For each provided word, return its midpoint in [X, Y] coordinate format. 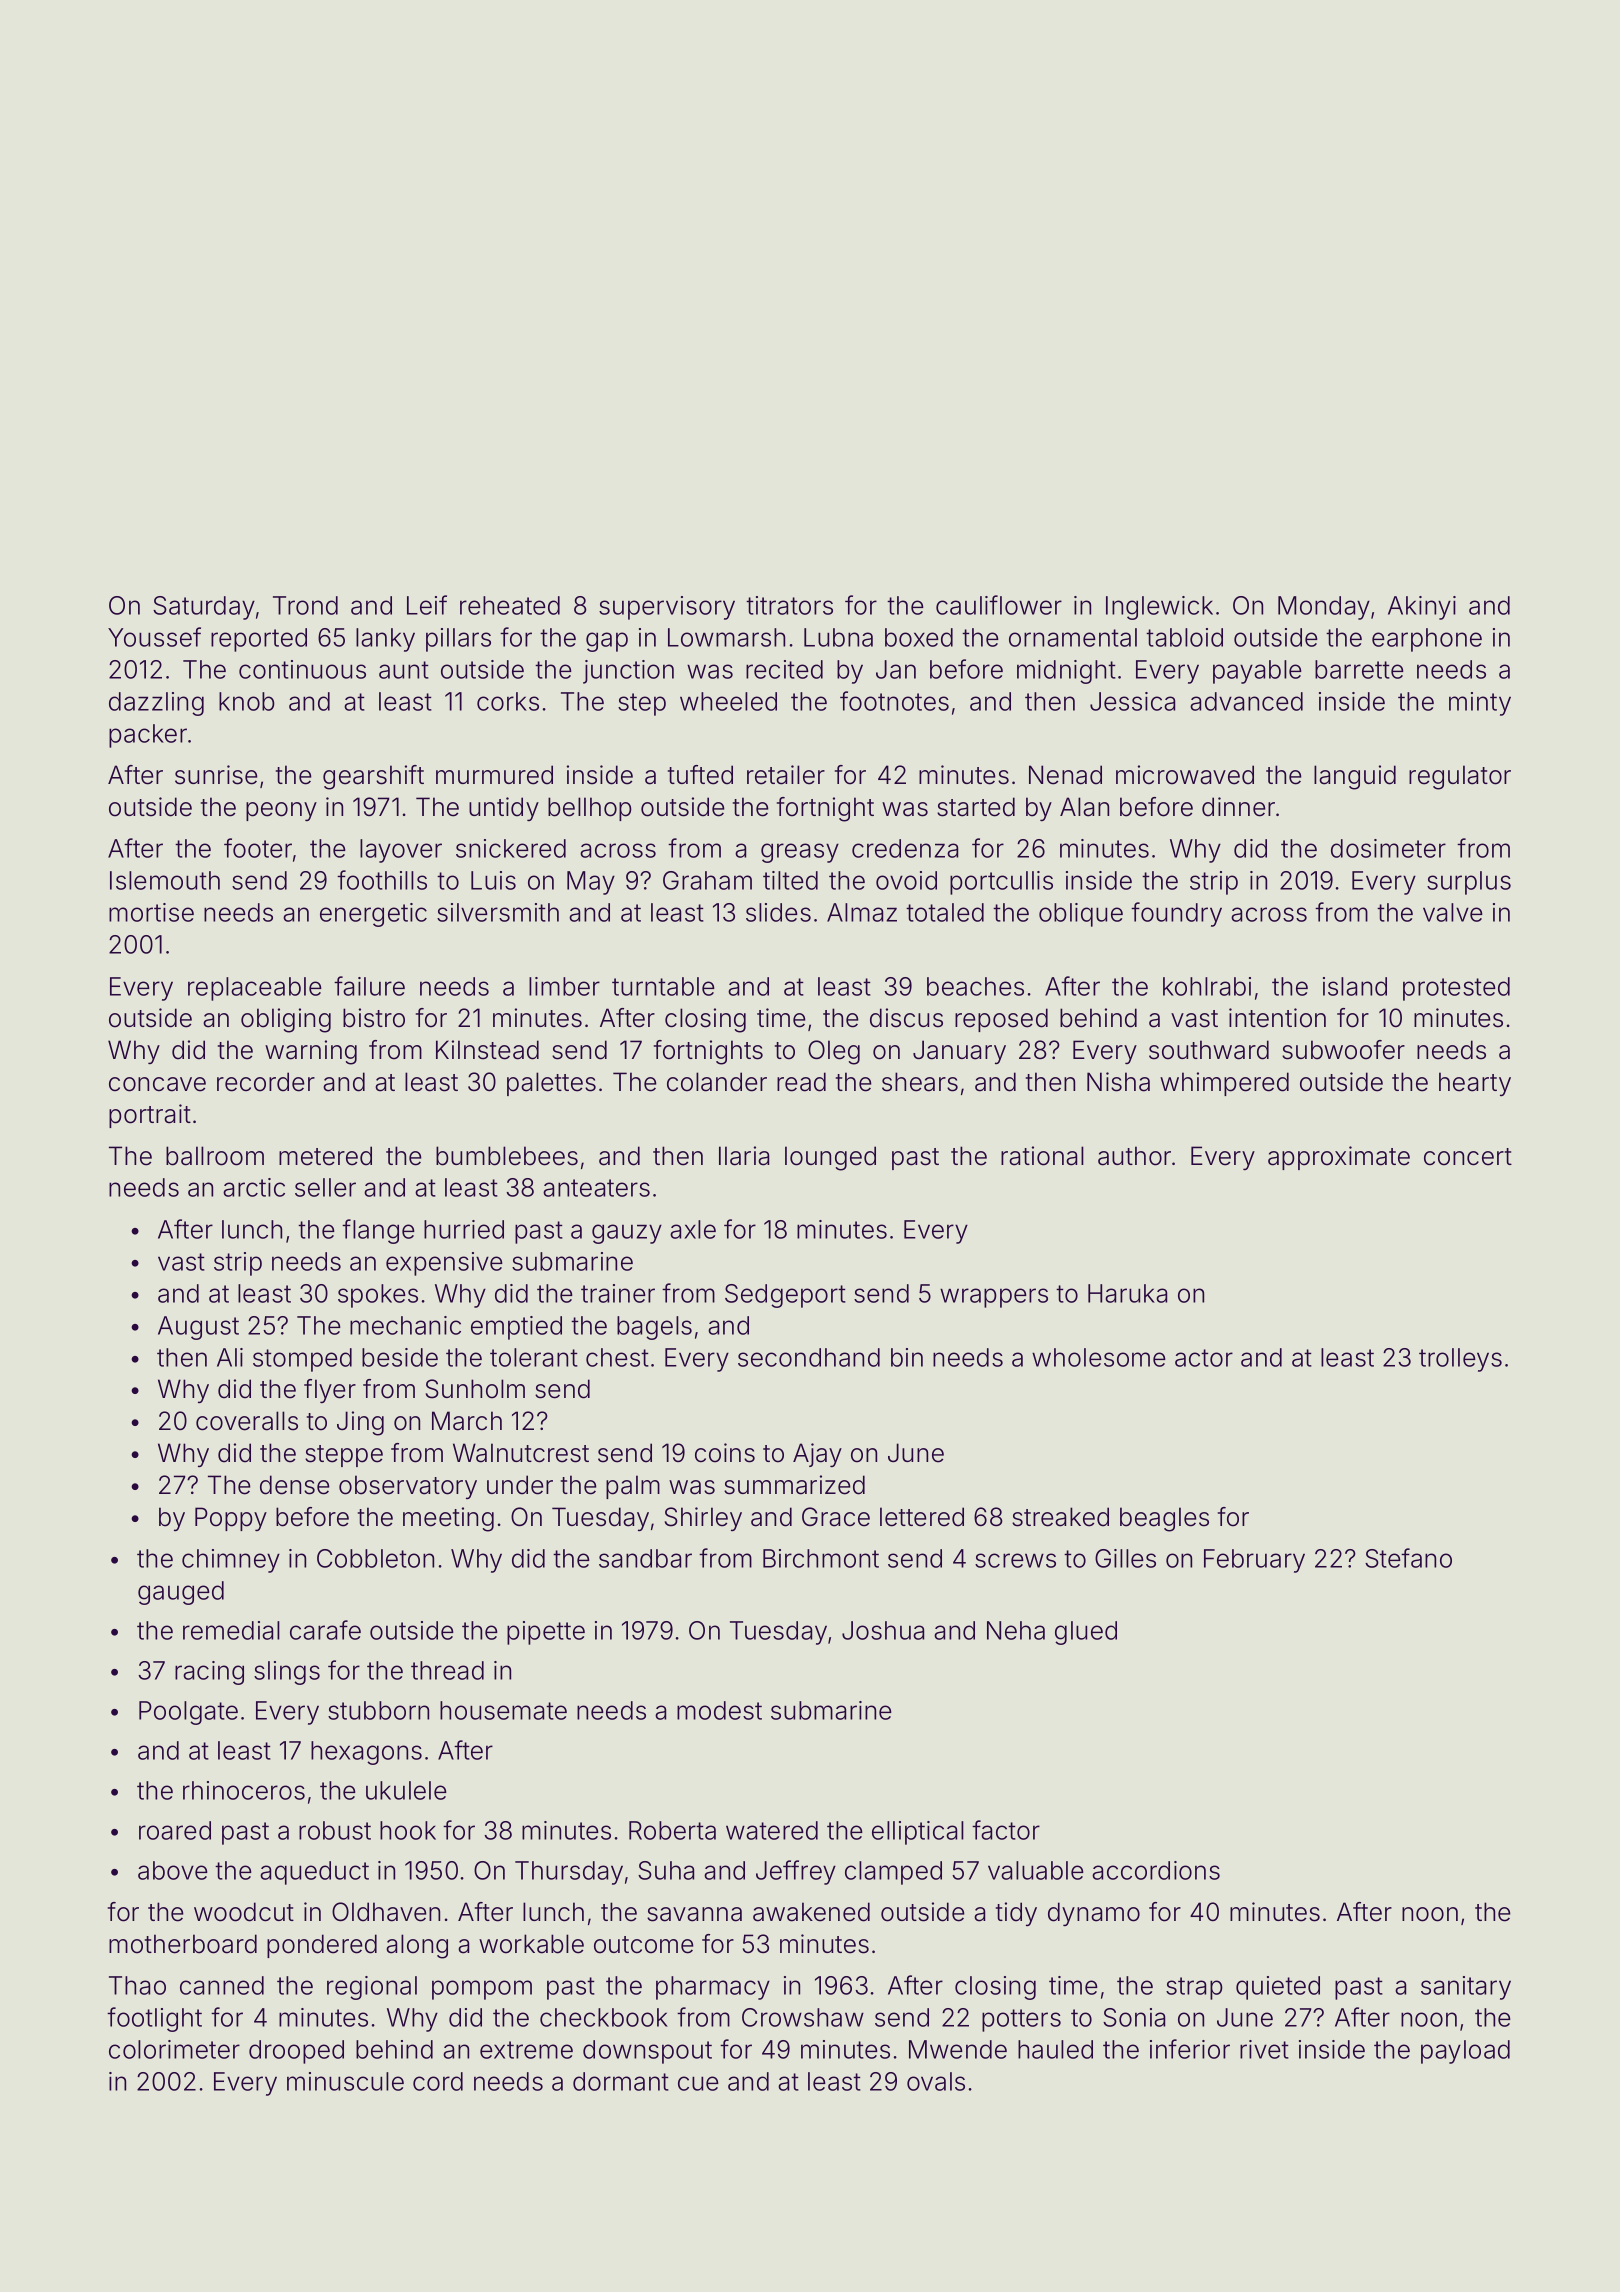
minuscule [345, 2081]
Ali [230, 1357]
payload [1465, 2052]
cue [698, 2083]
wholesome [1099, 1357]
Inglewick [1159, 608]
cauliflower [999, 605]
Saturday [204, 608]
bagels [654, 1328]
